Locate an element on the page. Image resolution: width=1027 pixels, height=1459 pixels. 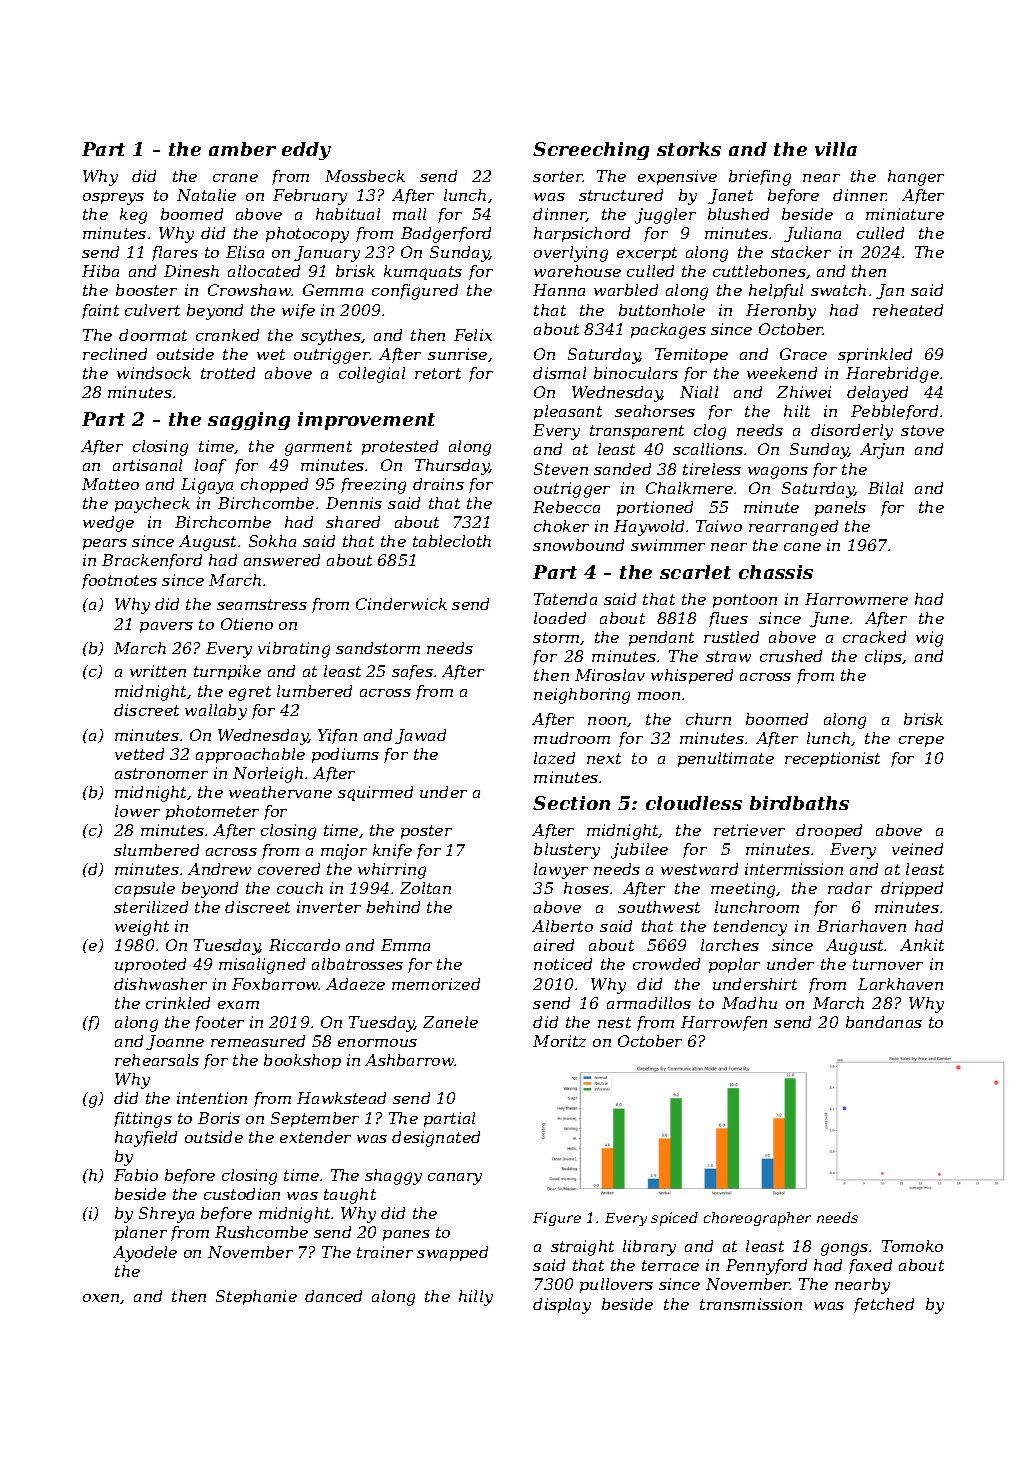
hilly is located at coordinates (476, 1298).
